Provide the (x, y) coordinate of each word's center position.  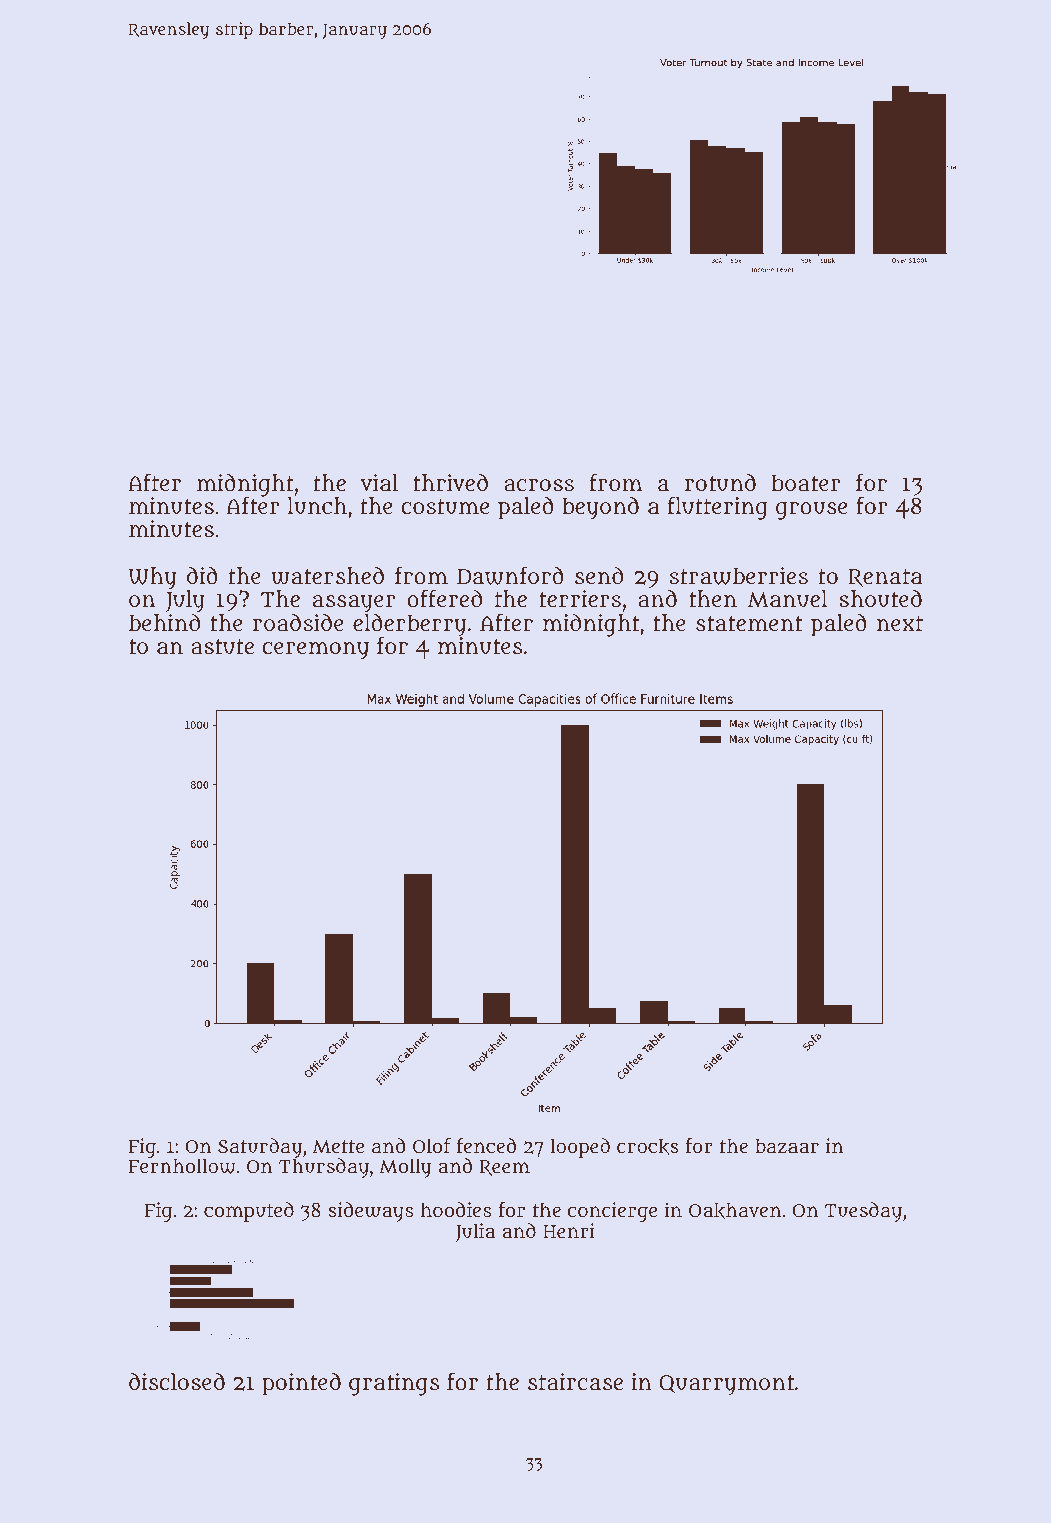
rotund (720, 483)
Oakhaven (735, 1210)
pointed (301, 1384)
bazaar (787, 1146)
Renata (885, 578)
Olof (432, 1145)
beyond (600, 508)
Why (153, 578)
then (713, 598)
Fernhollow (182, 1166)
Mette (338, 1147)
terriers (580, 598)
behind (164, 623)
